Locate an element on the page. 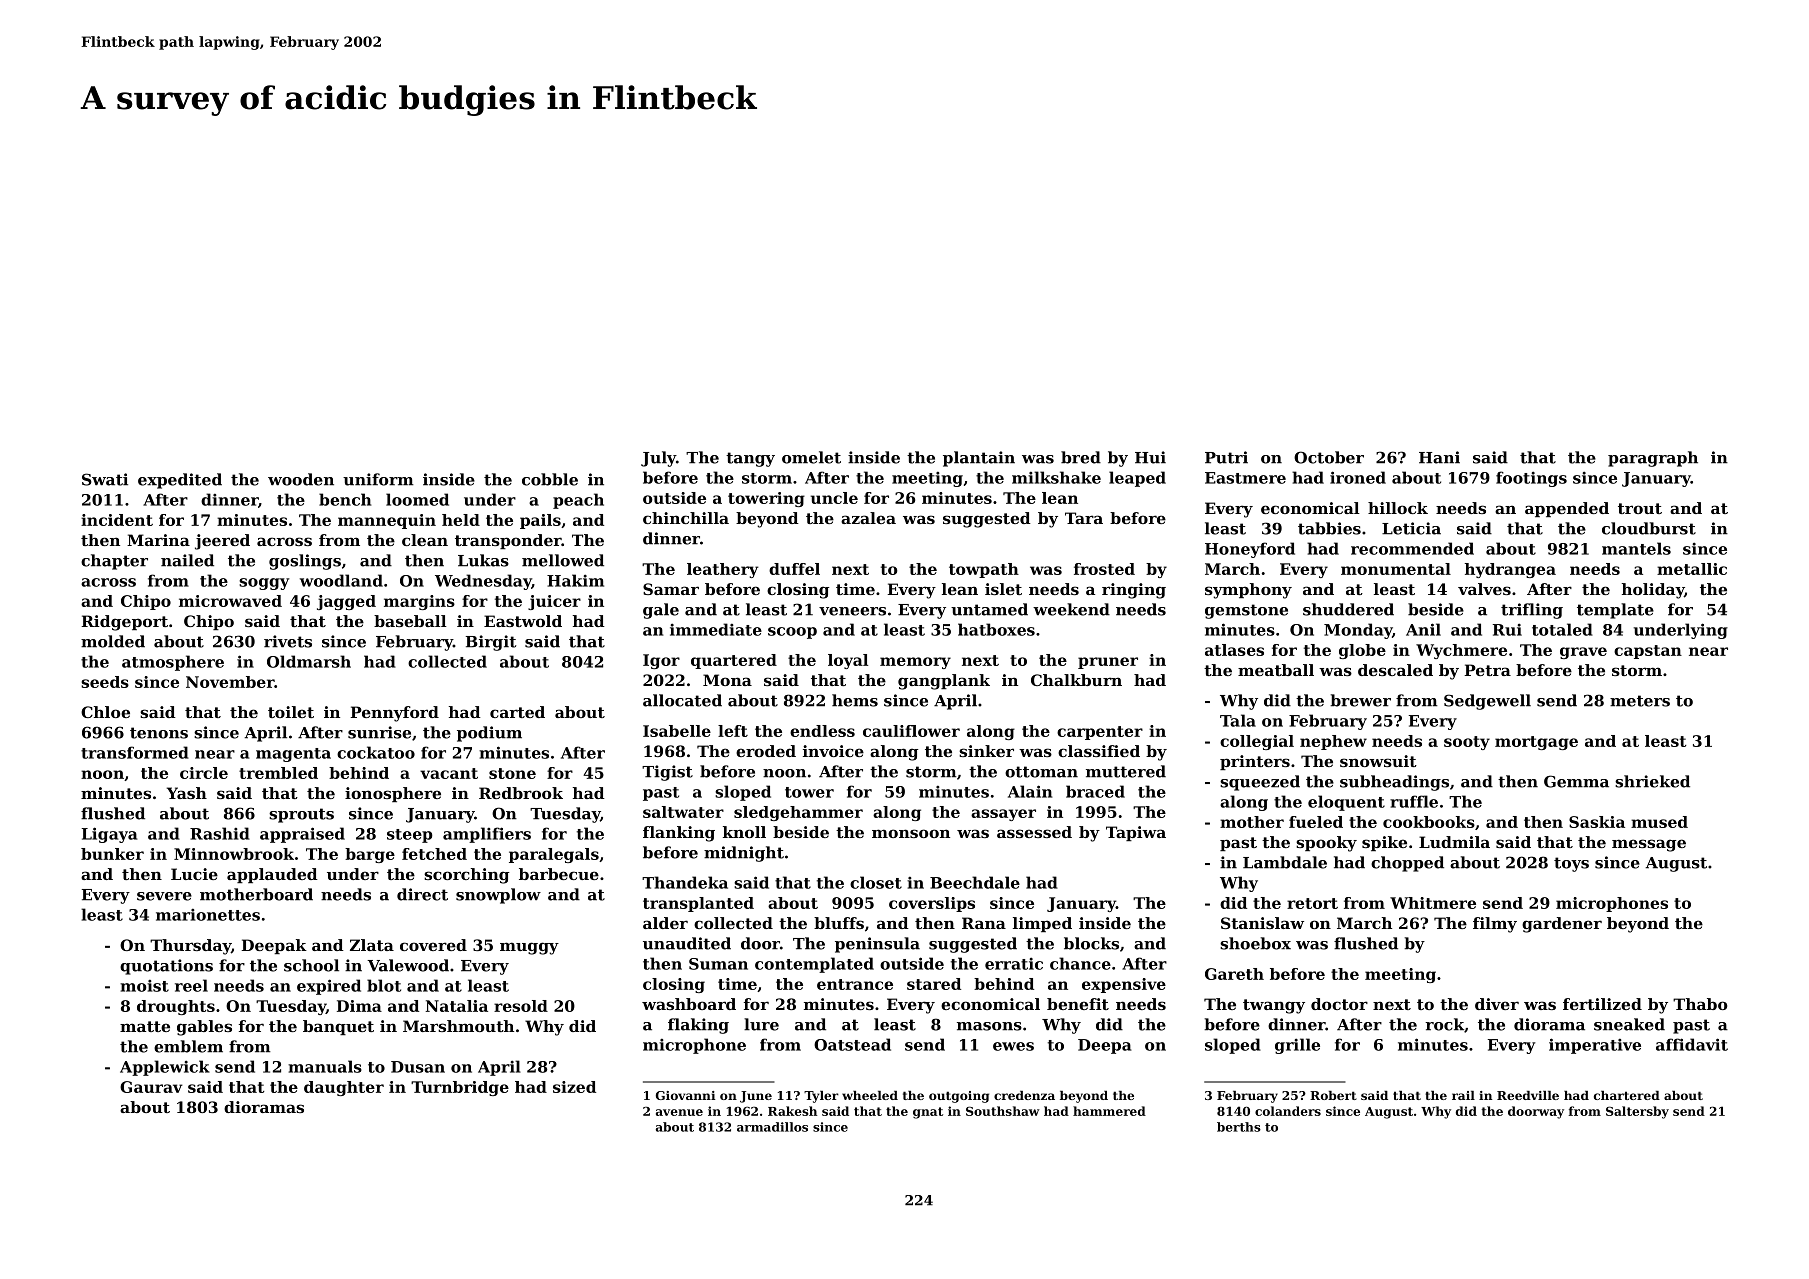  Hui is located at coordinates (1150, 457).
